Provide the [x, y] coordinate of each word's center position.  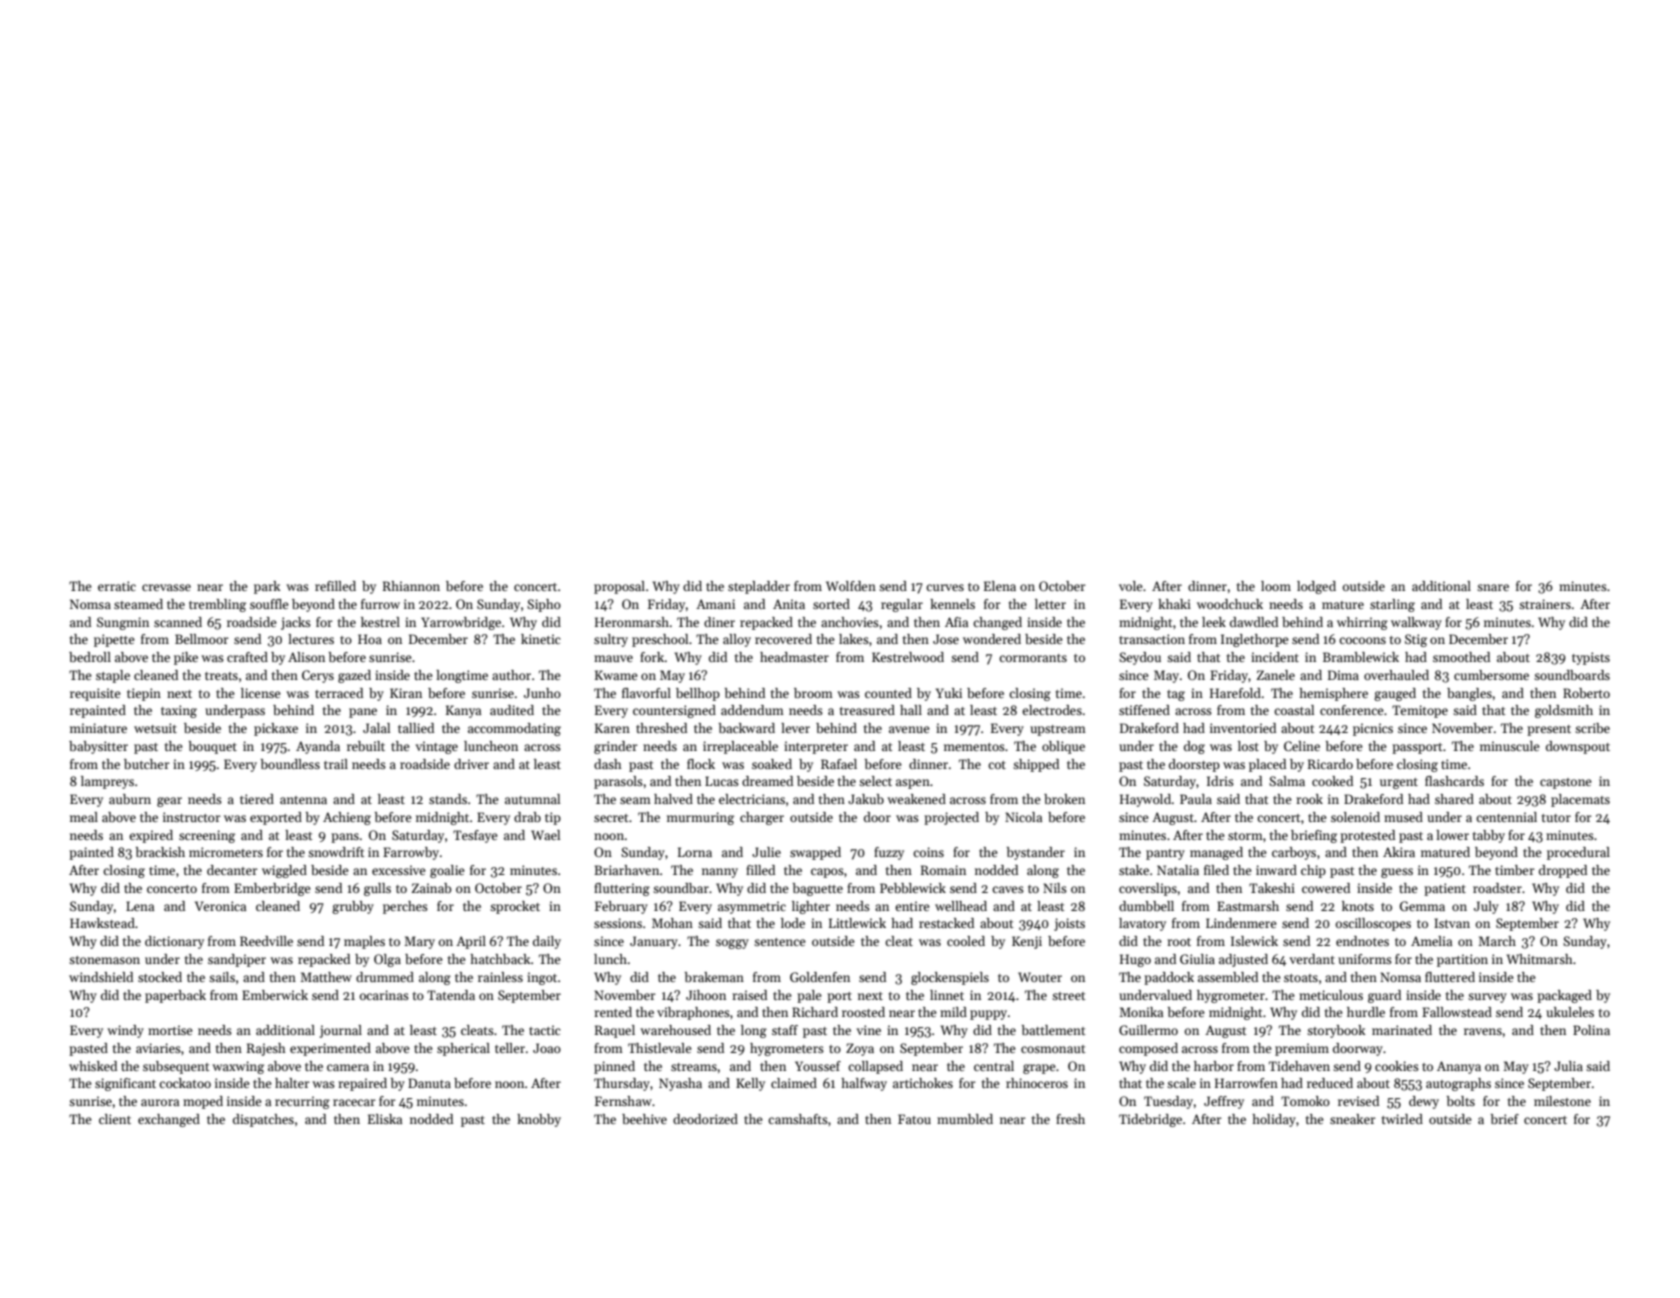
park [267, 587]
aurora [160, 1102]
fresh [1070, 1119]
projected [951, 818]
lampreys [107, 782]
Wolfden [851, 586]
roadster [1497, 888]
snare [1493, 587]
